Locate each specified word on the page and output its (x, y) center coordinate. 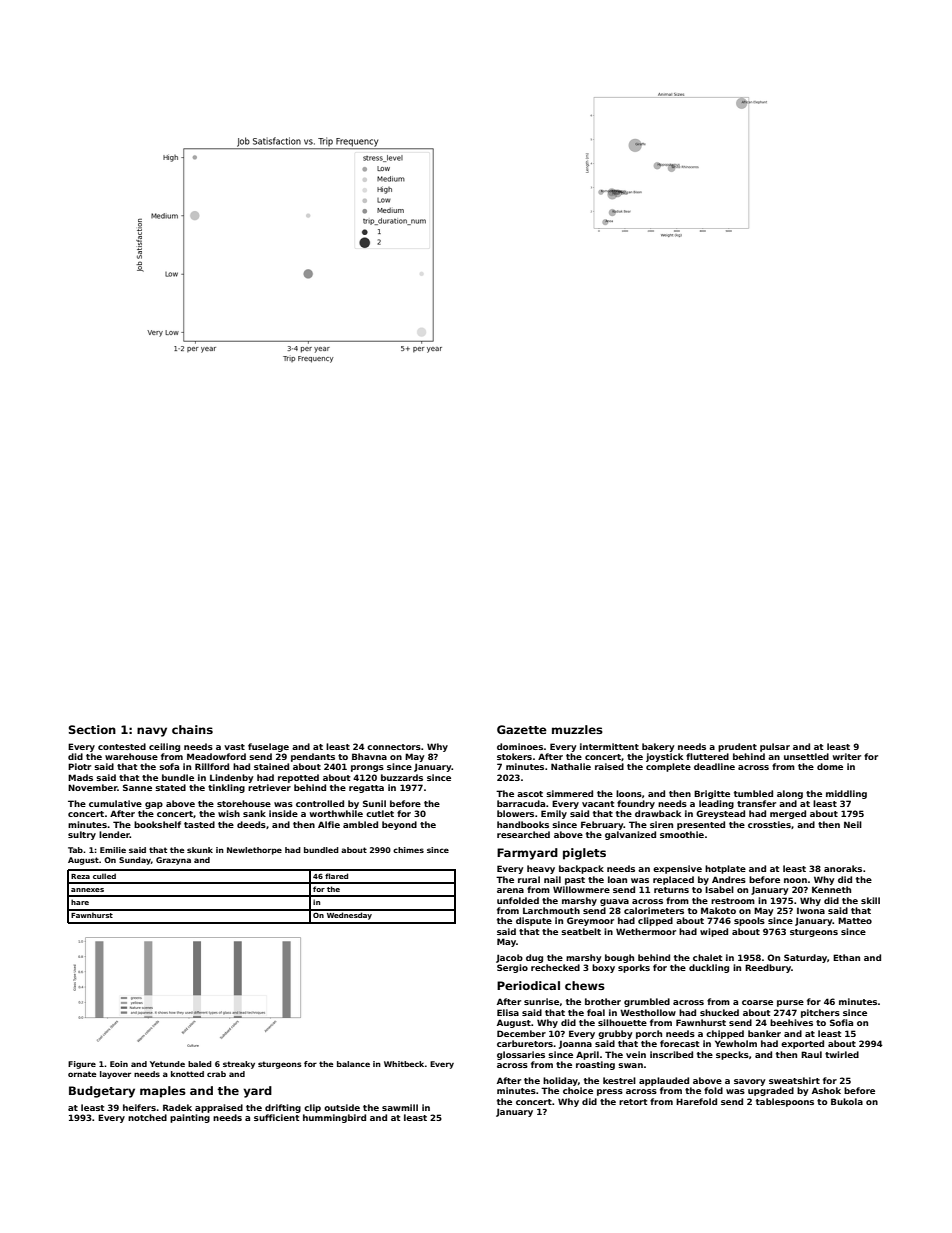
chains (192, 729)
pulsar (775, 747)
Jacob (509, 958)
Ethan (846, 957)
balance (353, 1064)
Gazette (522, 729)
